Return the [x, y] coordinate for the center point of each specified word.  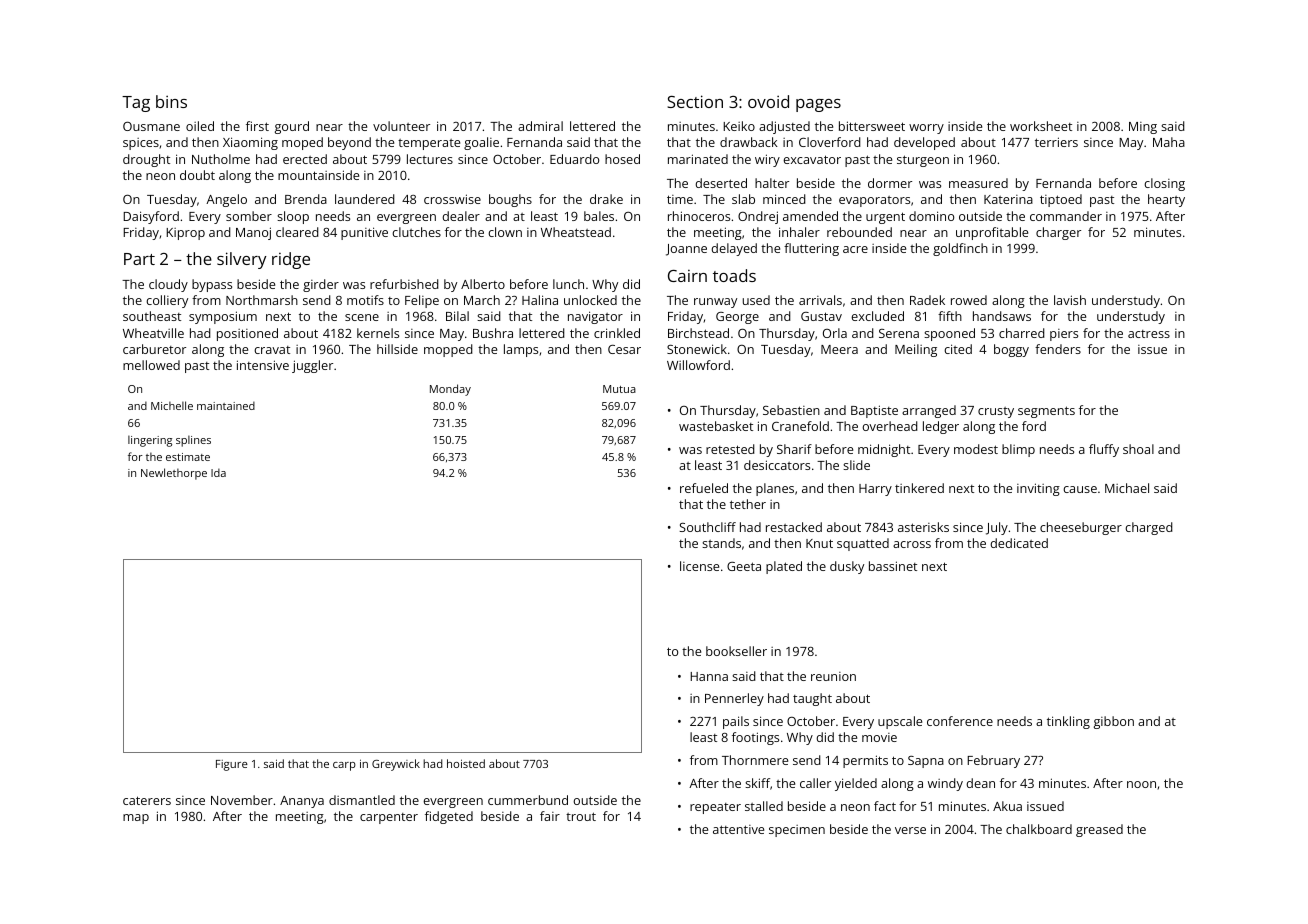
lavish [1070, 300]
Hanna [709, 676]
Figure [232, 765]
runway [715, 303]
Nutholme [221, 159]
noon [1141, 784]
